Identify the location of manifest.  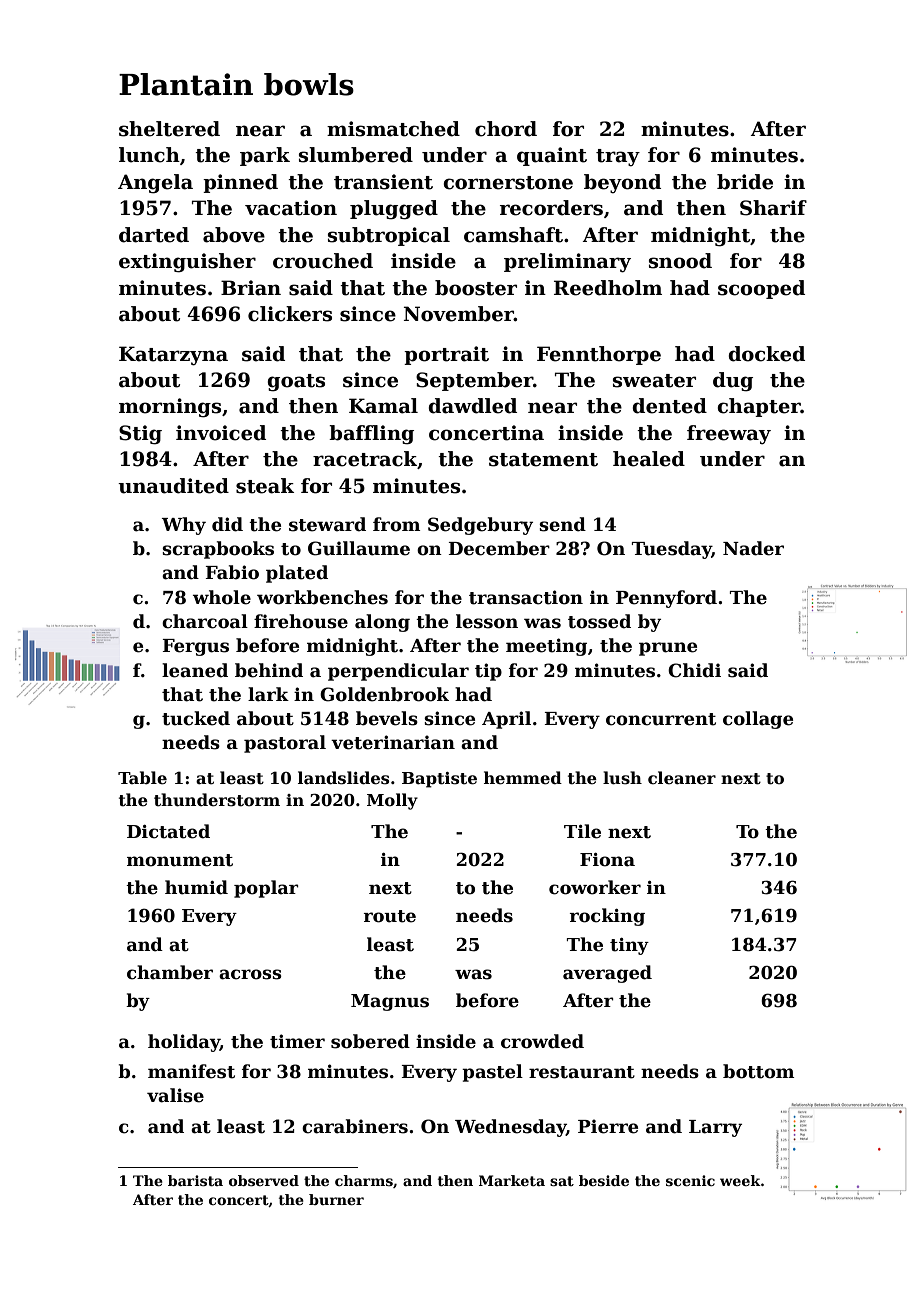
(191, 1071).
